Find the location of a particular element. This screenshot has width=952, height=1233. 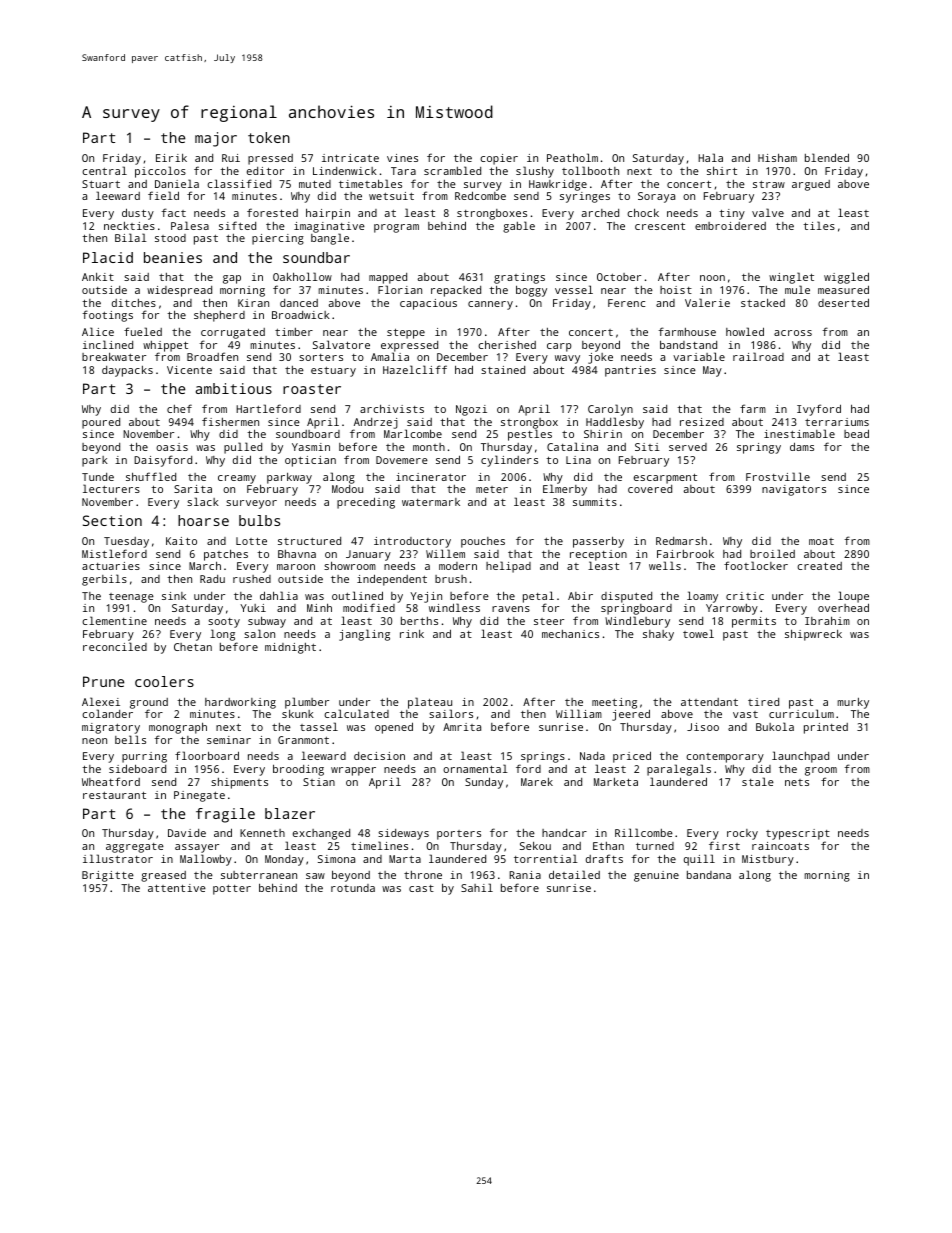

Ngozi is located at coordinates (471, 410).
